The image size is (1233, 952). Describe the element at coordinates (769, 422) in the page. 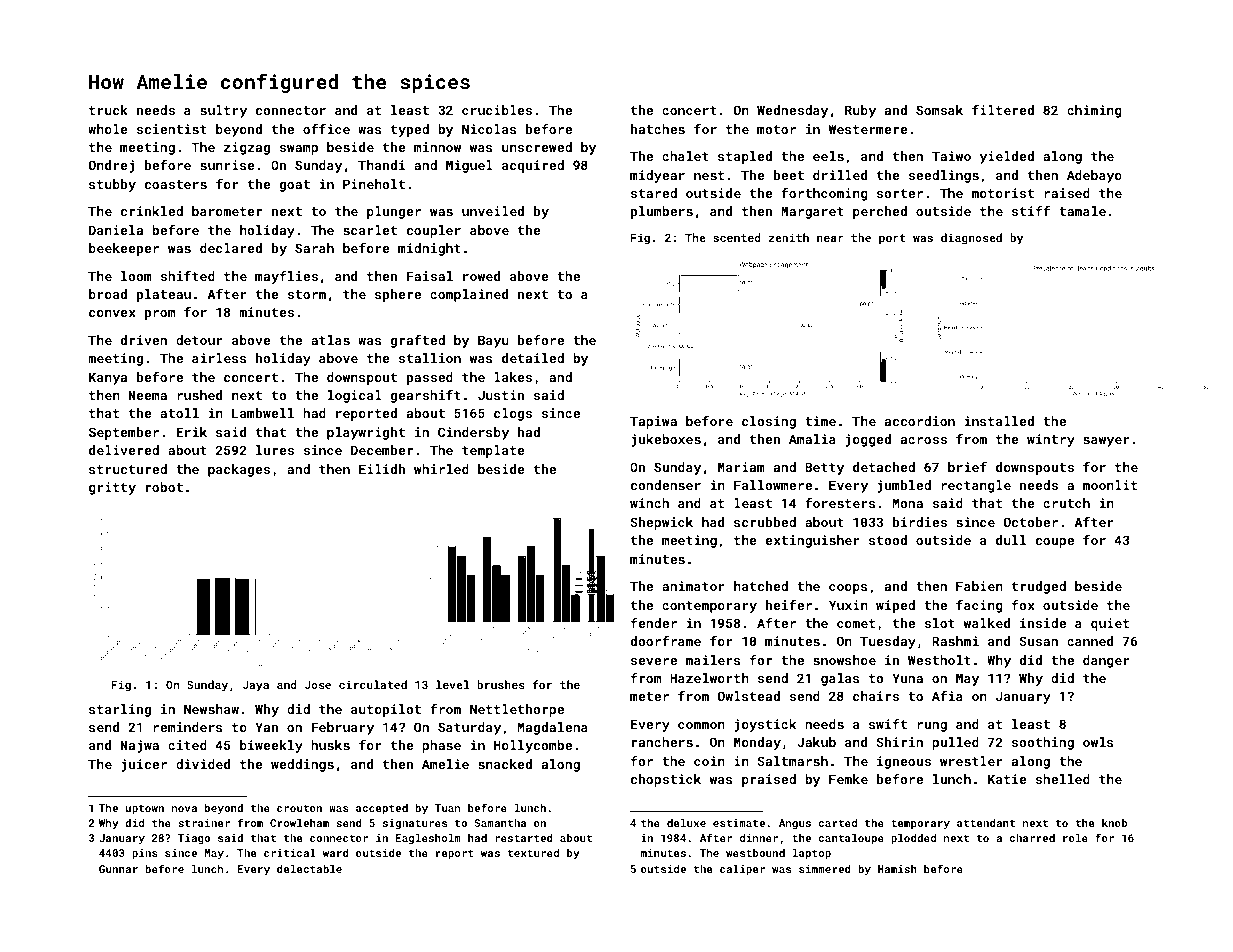

I see `closing` at that location.
